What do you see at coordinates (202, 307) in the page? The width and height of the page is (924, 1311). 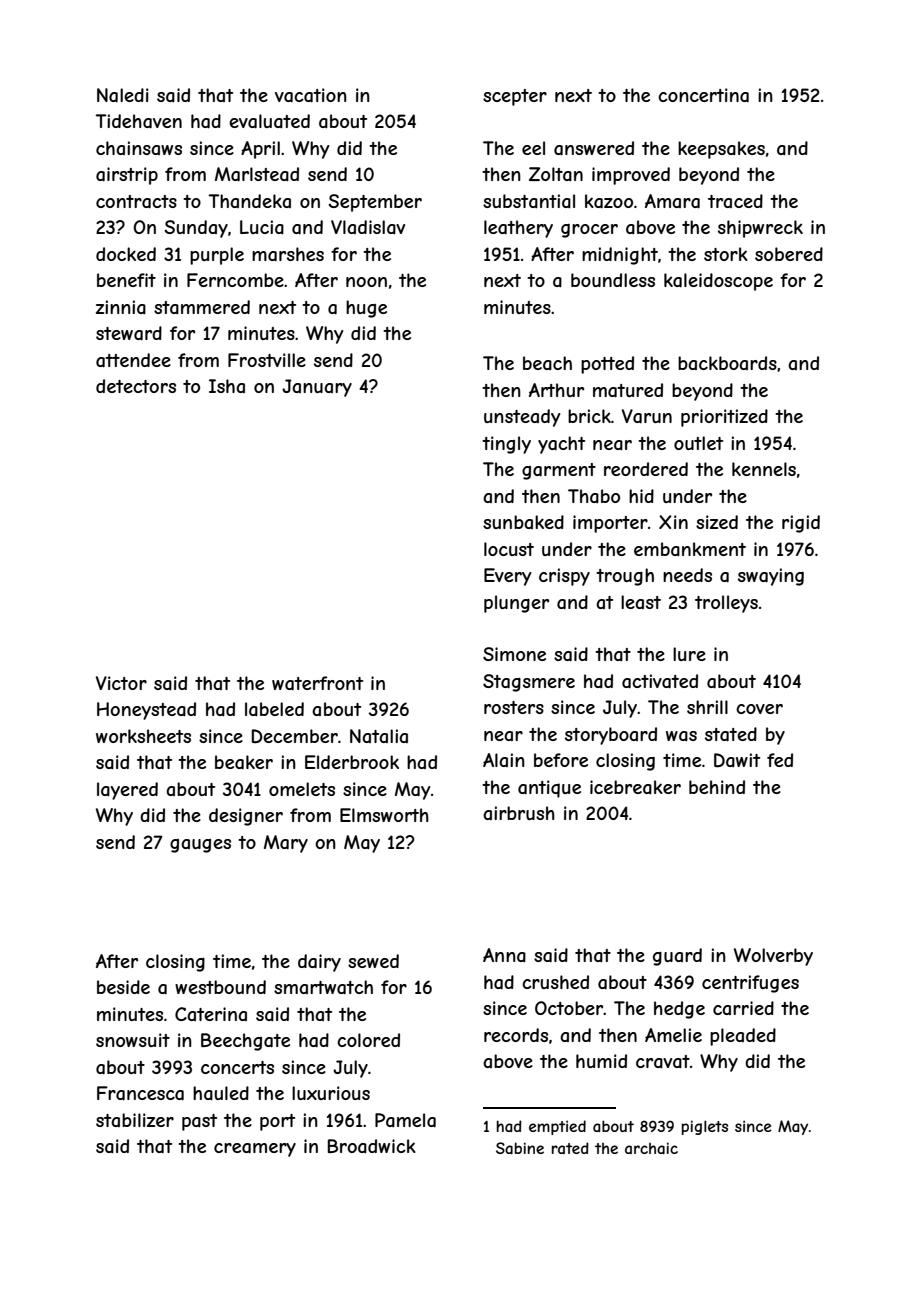 I see `stammered` at bounding box center [202, 307].
